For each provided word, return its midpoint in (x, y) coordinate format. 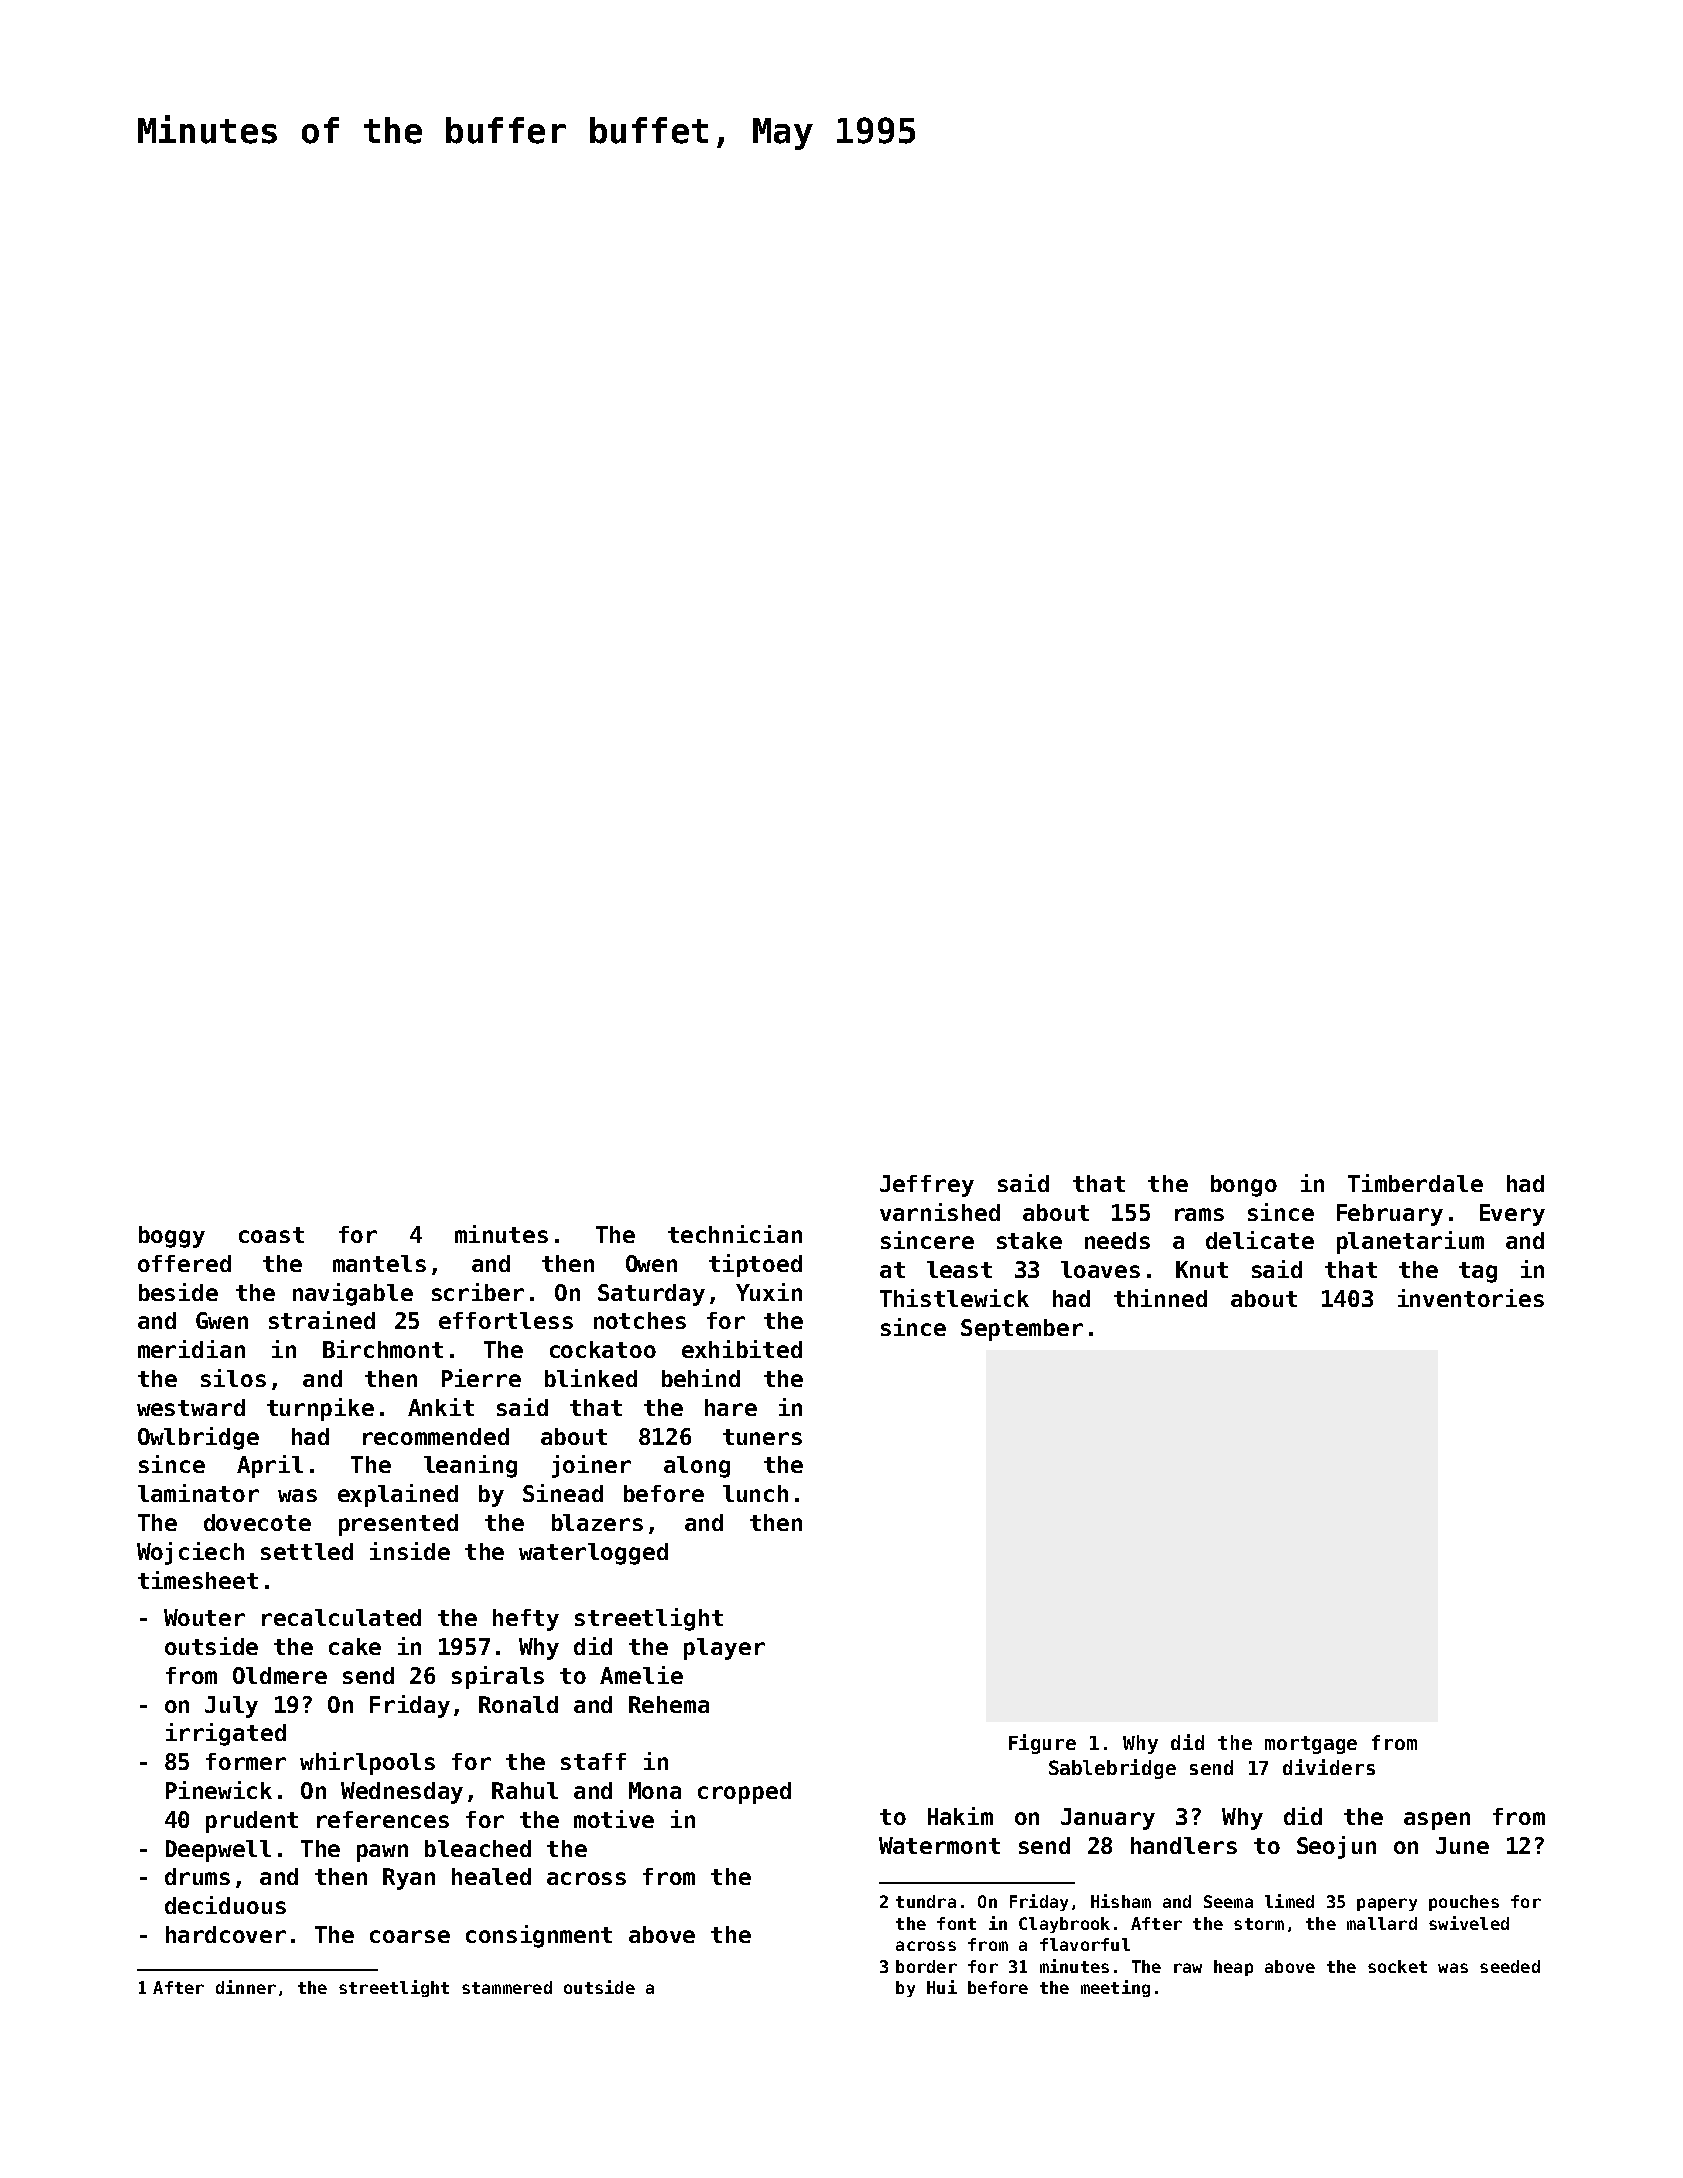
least (959, 1269)
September (1022, 1330)
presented (398, 1525)
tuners (762, 1437)
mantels (379, 1263)
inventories (1471, 1298)
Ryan (409, 1879)
